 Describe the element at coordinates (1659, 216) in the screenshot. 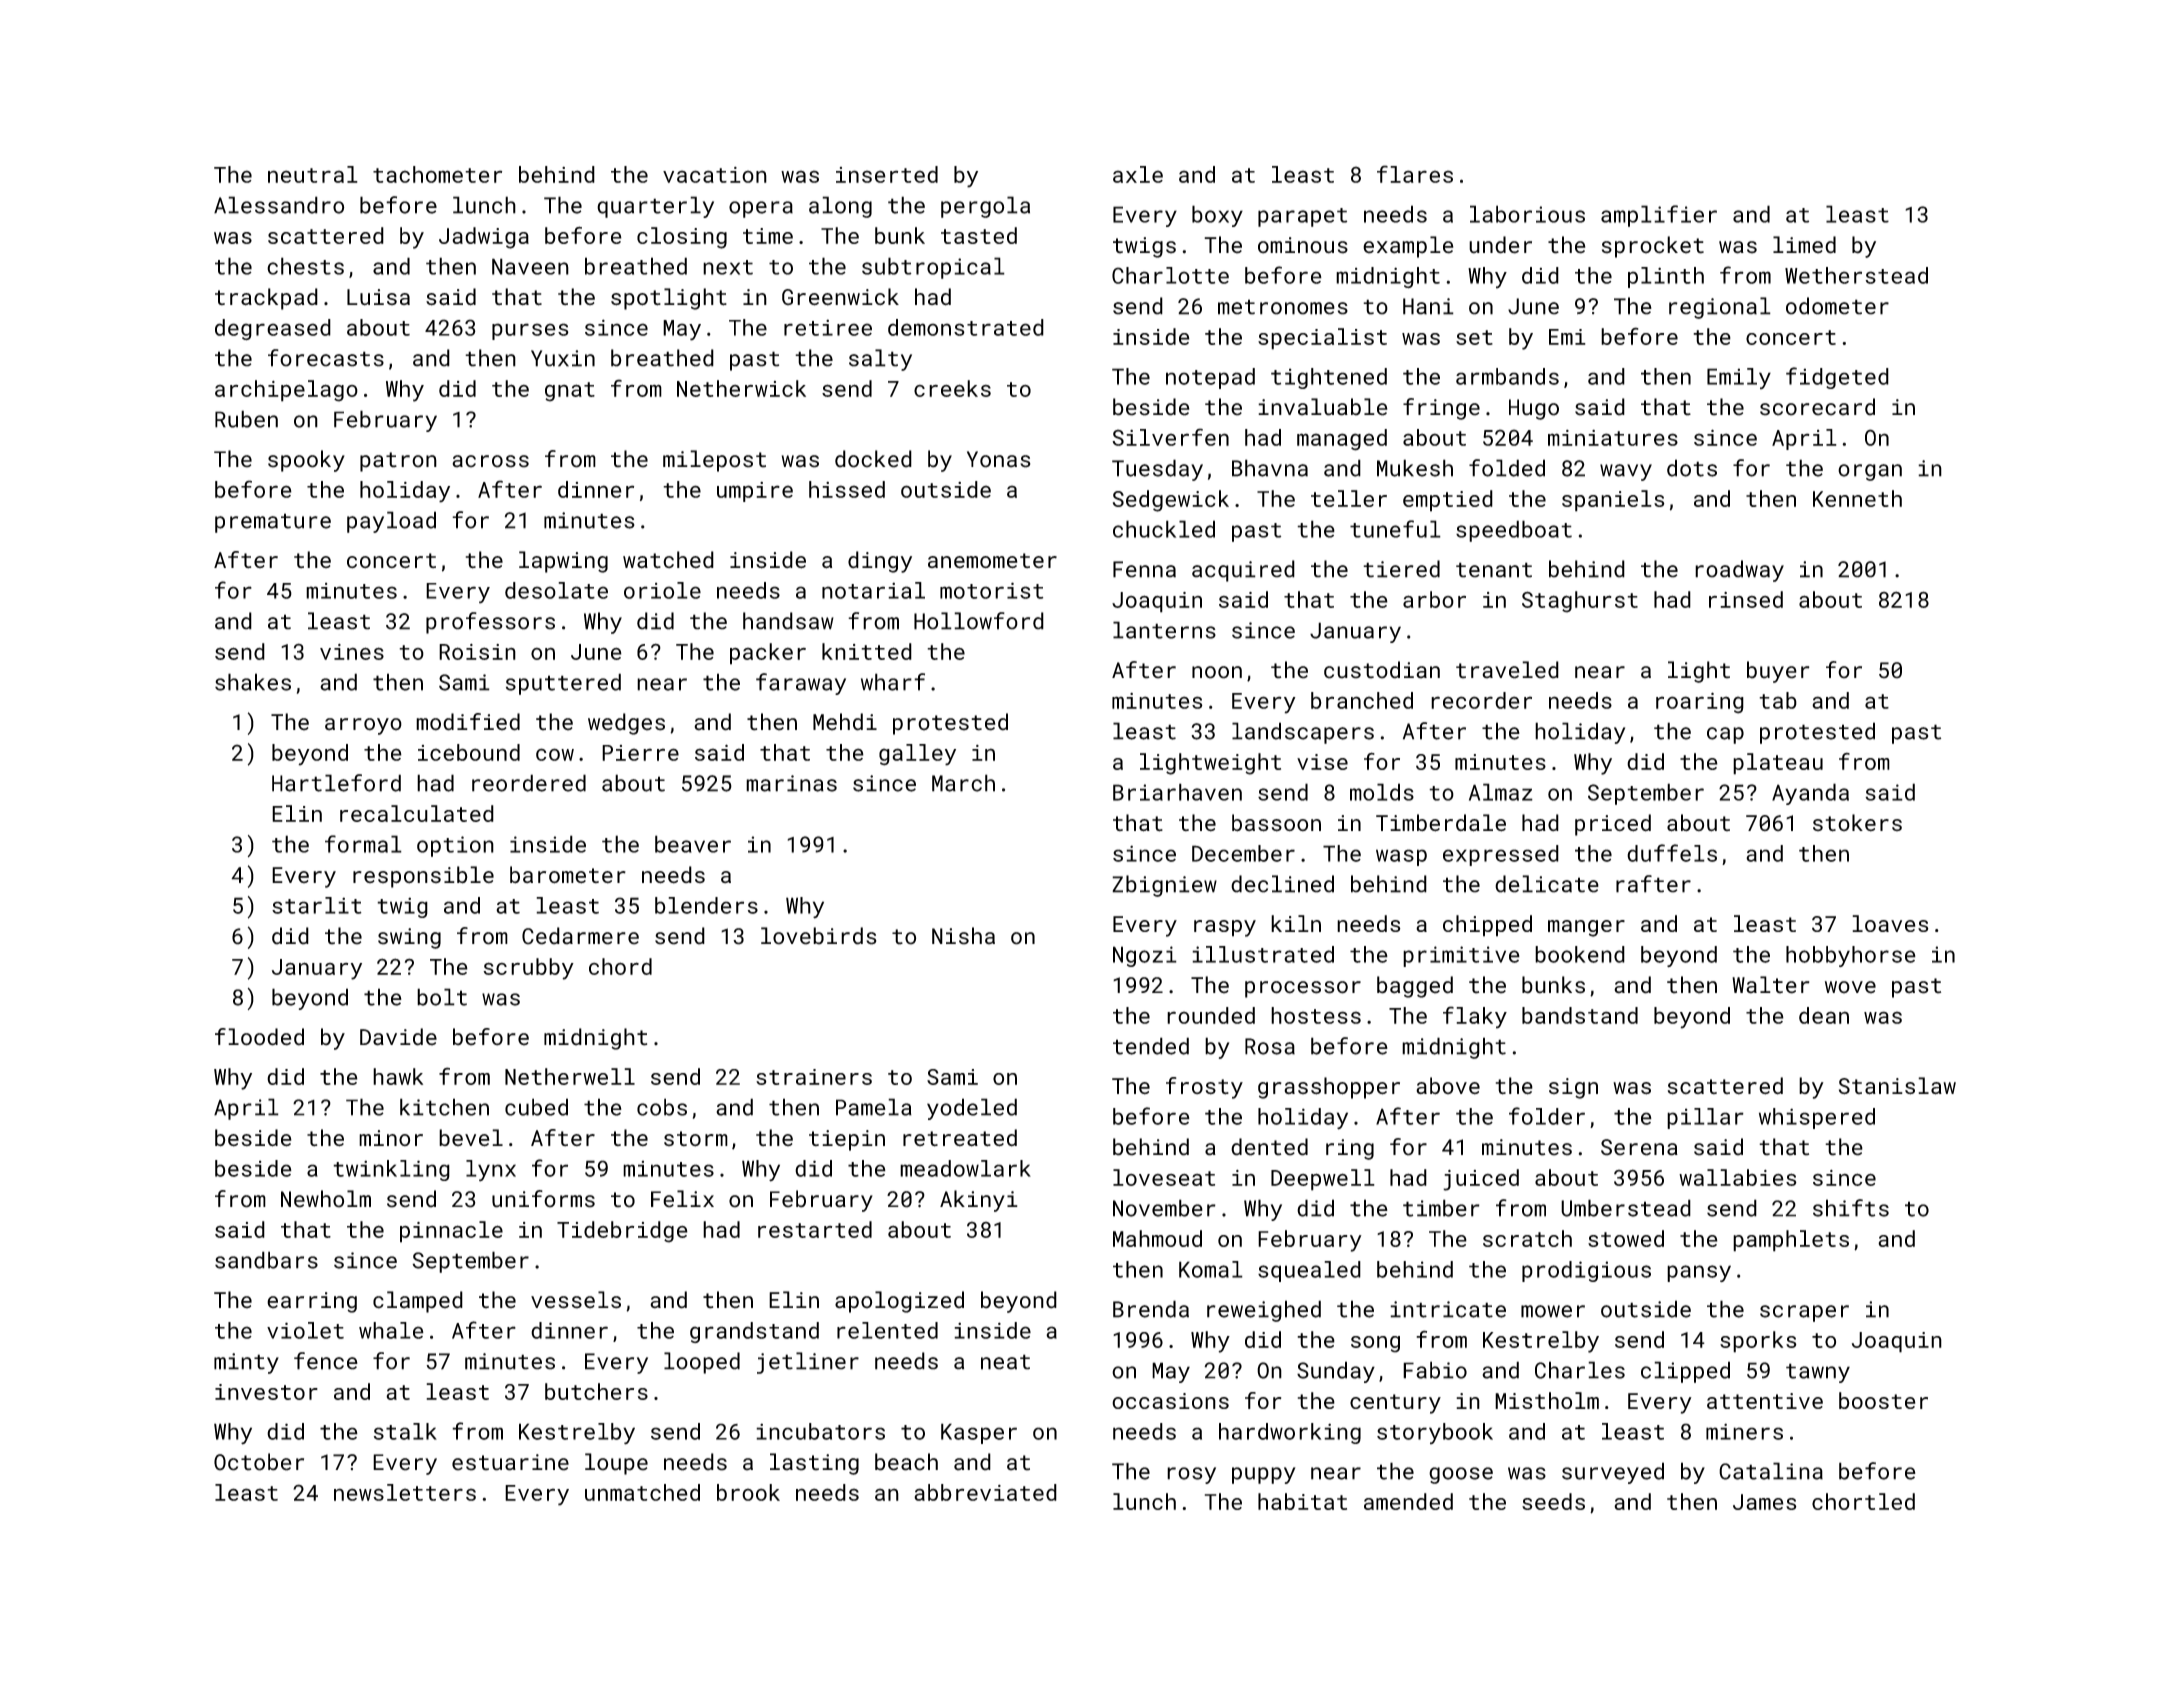

I see `amplifier` at that location.
